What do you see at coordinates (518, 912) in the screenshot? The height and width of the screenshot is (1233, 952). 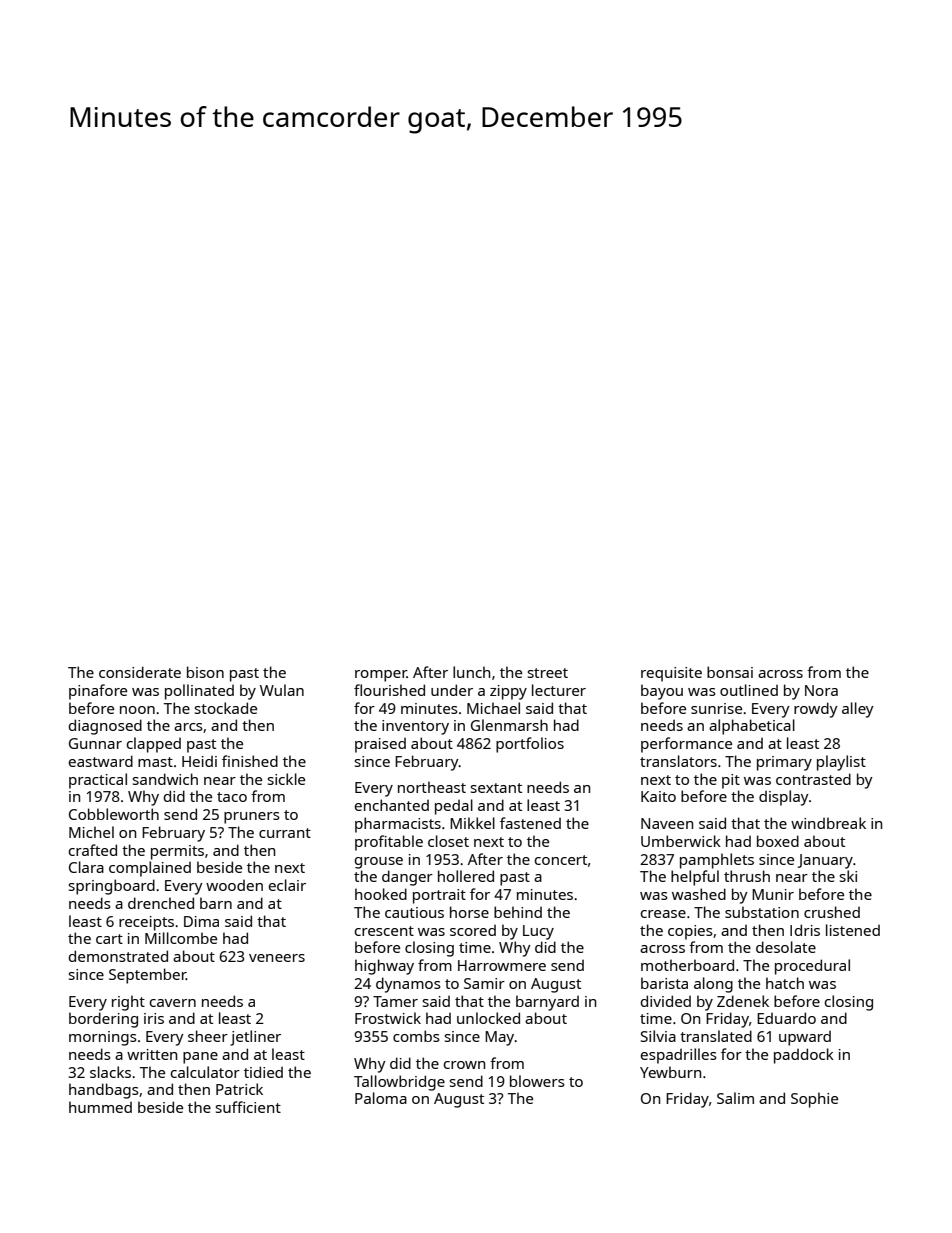 I see `behind` at bounding box center [518, 912].
